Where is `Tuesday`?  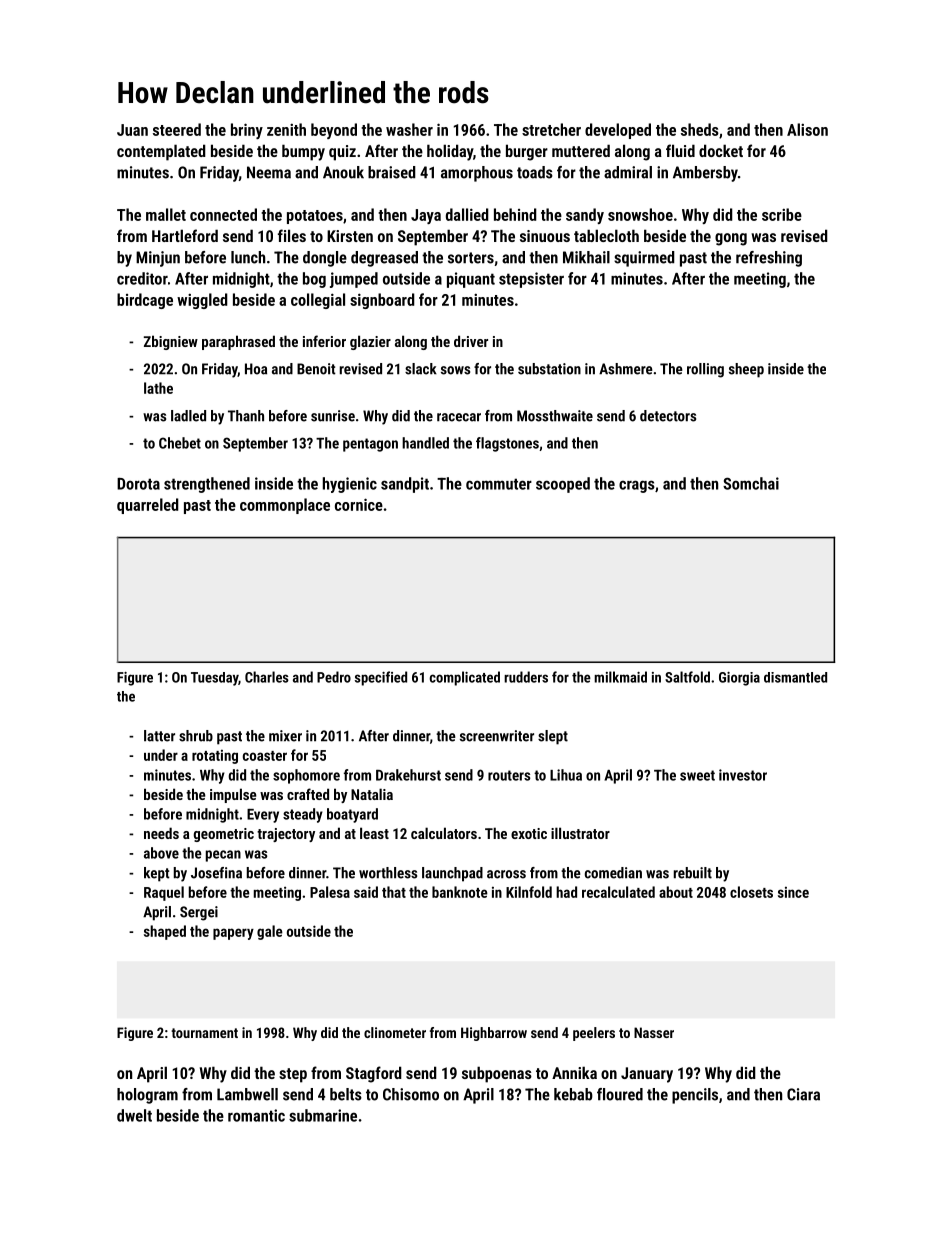
Tuesday is located at coordinates (214, 679).
